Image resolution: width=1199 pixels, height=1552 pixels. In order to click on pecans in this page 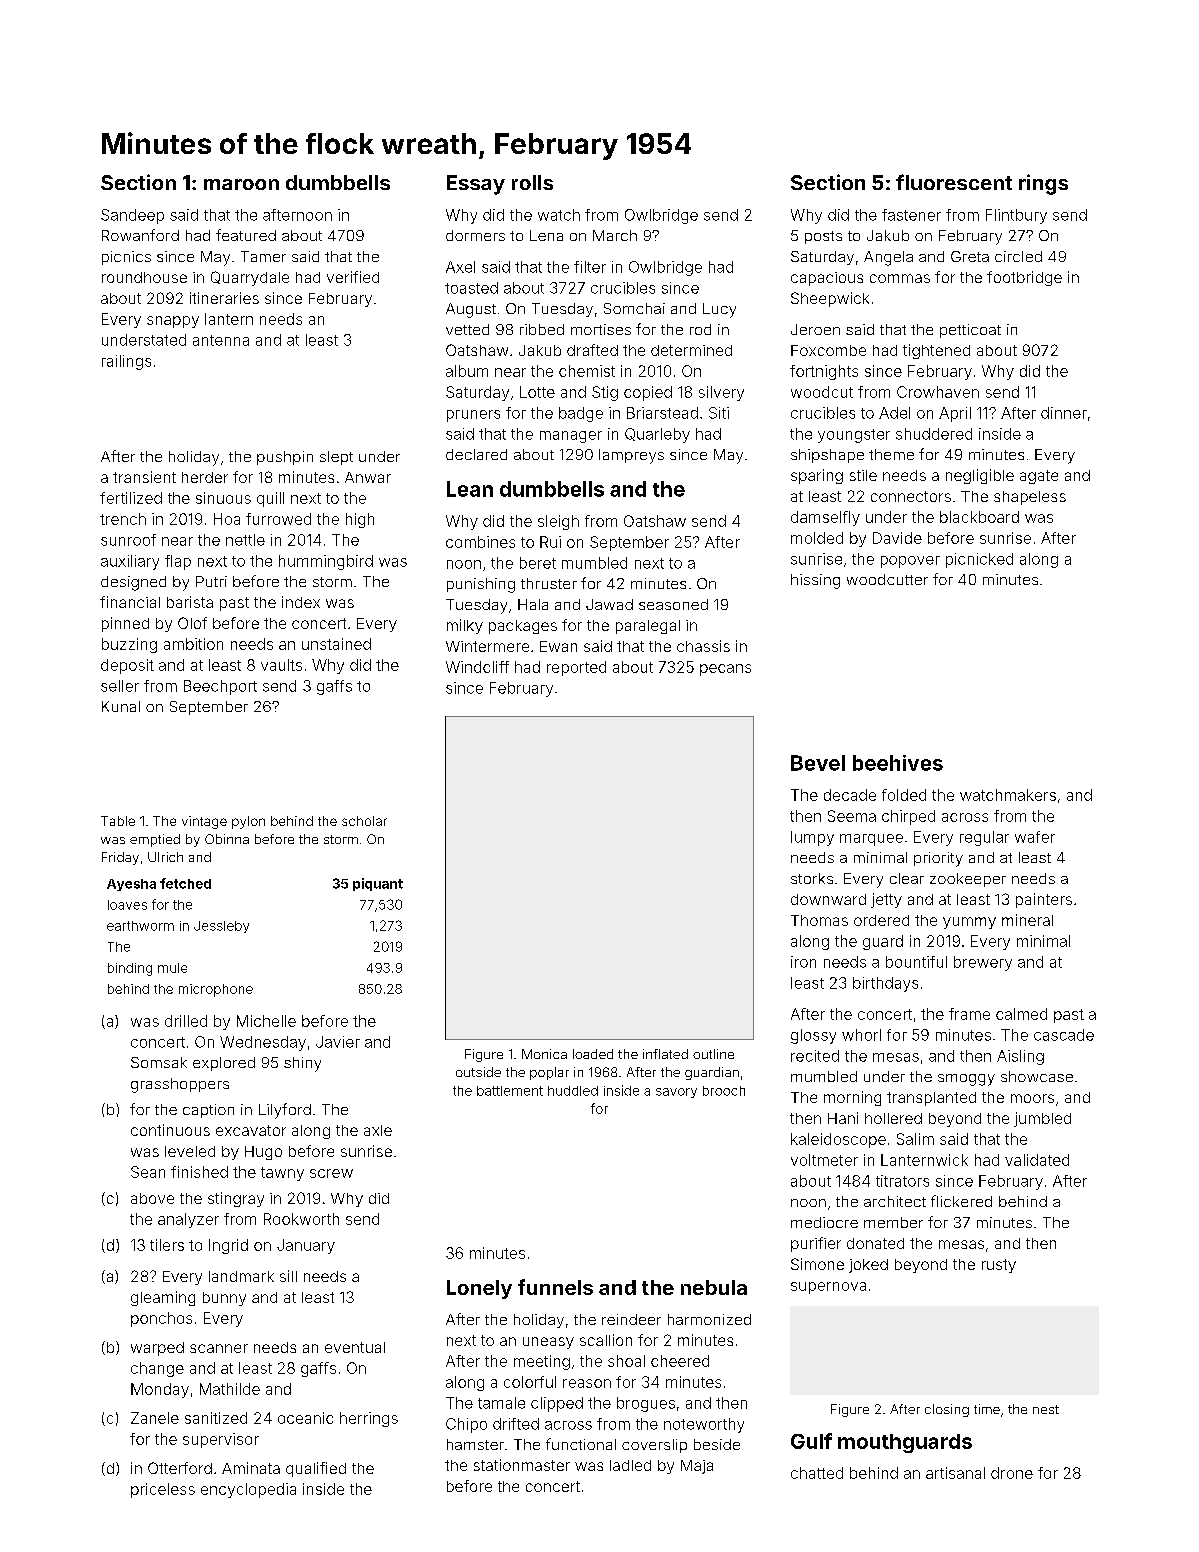, I will do `click(725, 670)`.
